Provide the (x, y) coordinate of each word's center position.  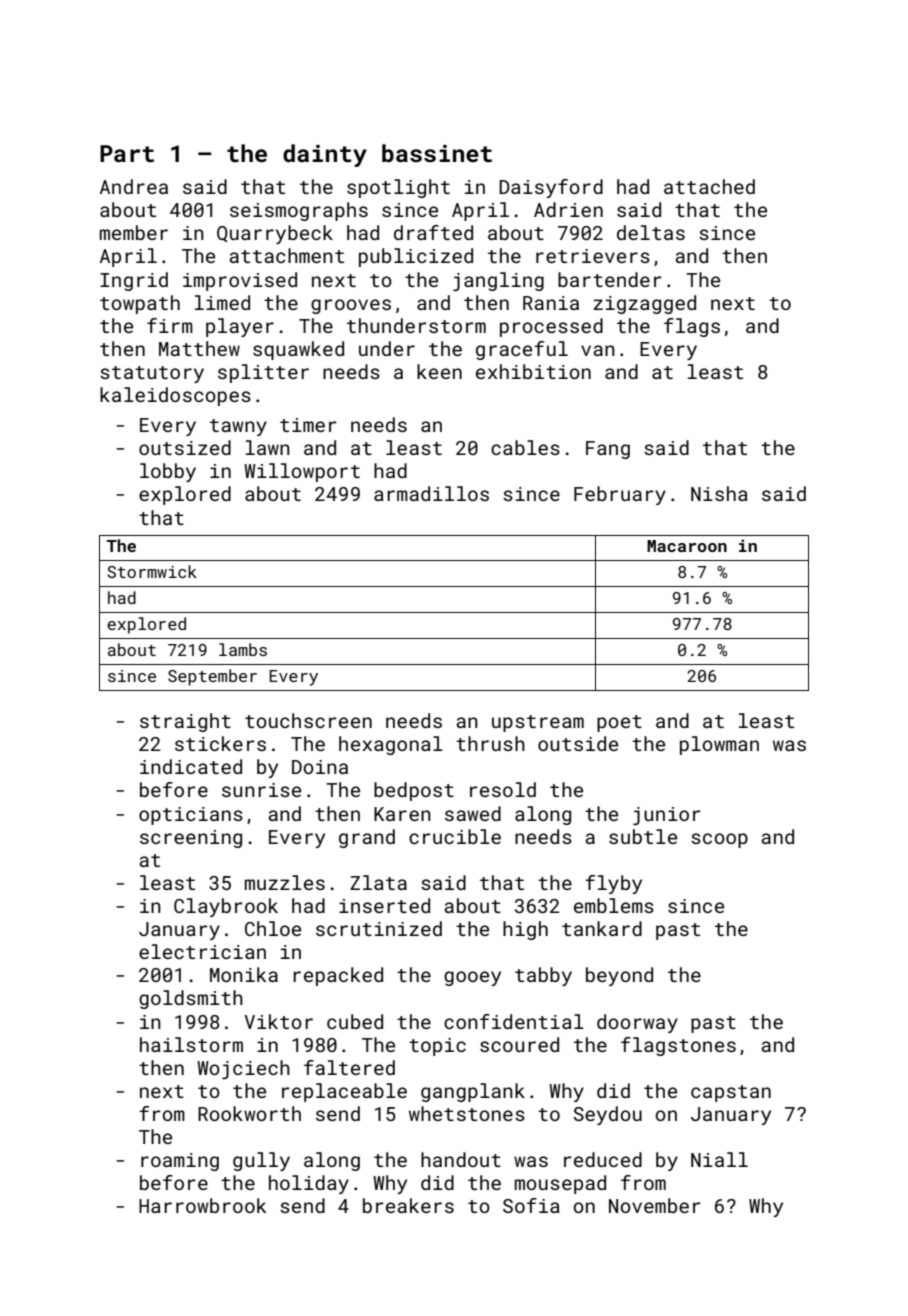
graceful (522, 350)
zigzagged (645, 304)
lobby (168, 472)
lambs (243, 649)
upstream (538, 723)
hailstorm (191, 1044)
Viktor (278, 1021)
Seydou (608, 1115)
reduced (603, 1159)
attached (709, 186)
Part (127, 153)
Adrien (568, 209)
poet (619, 723)
